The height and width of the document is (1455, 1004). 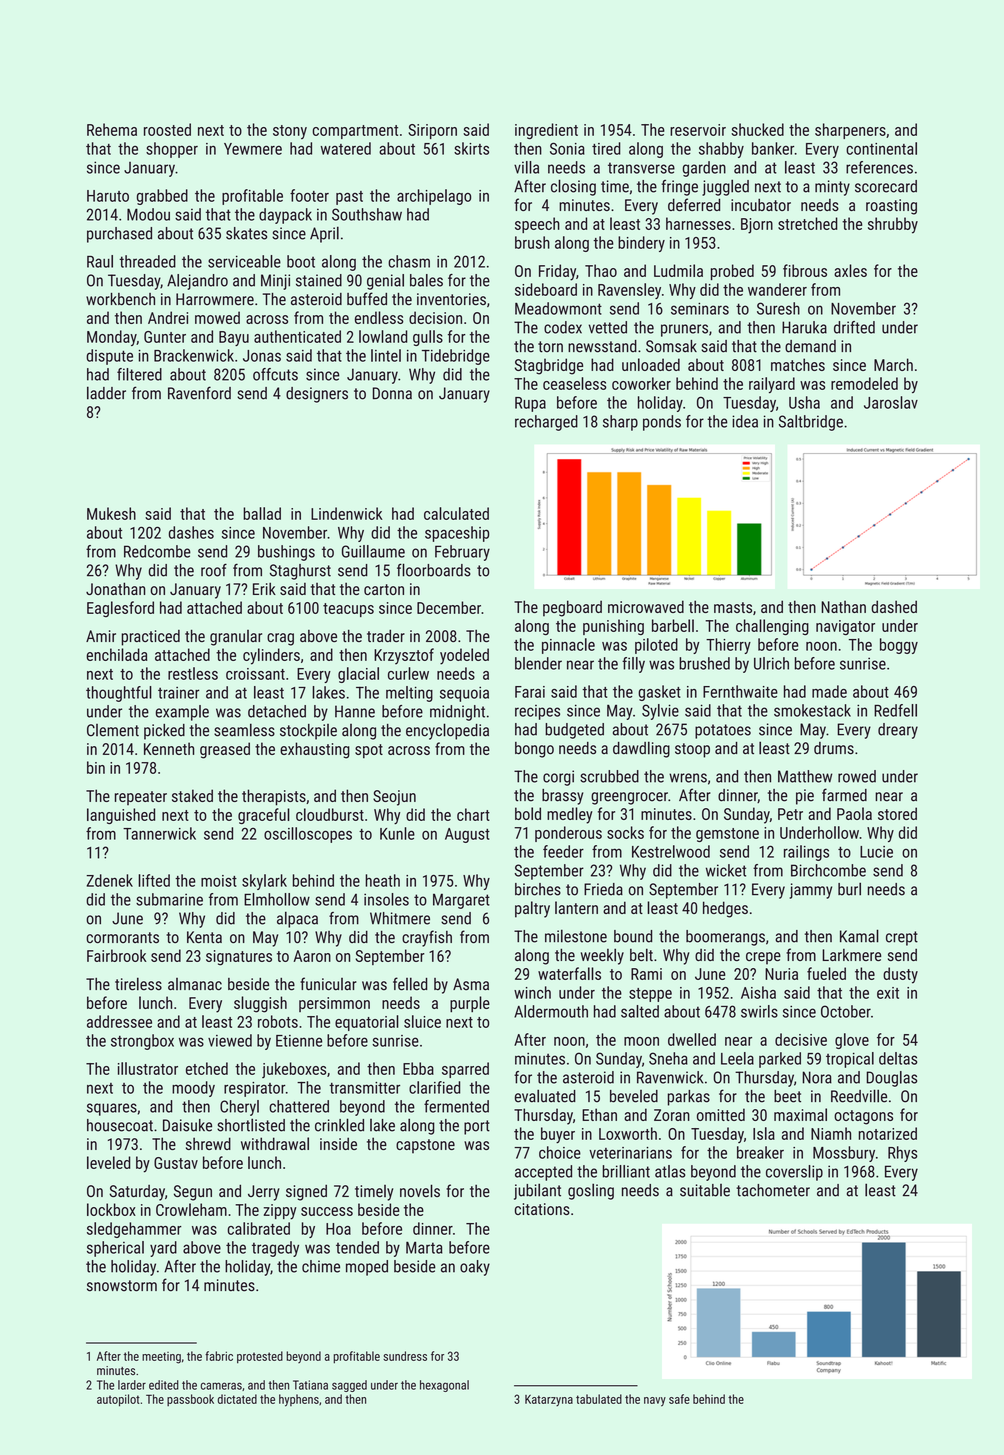 What do you see at coordinates (148, 214) in the document?
I see `Modou` at bounding box center [148, 214].
